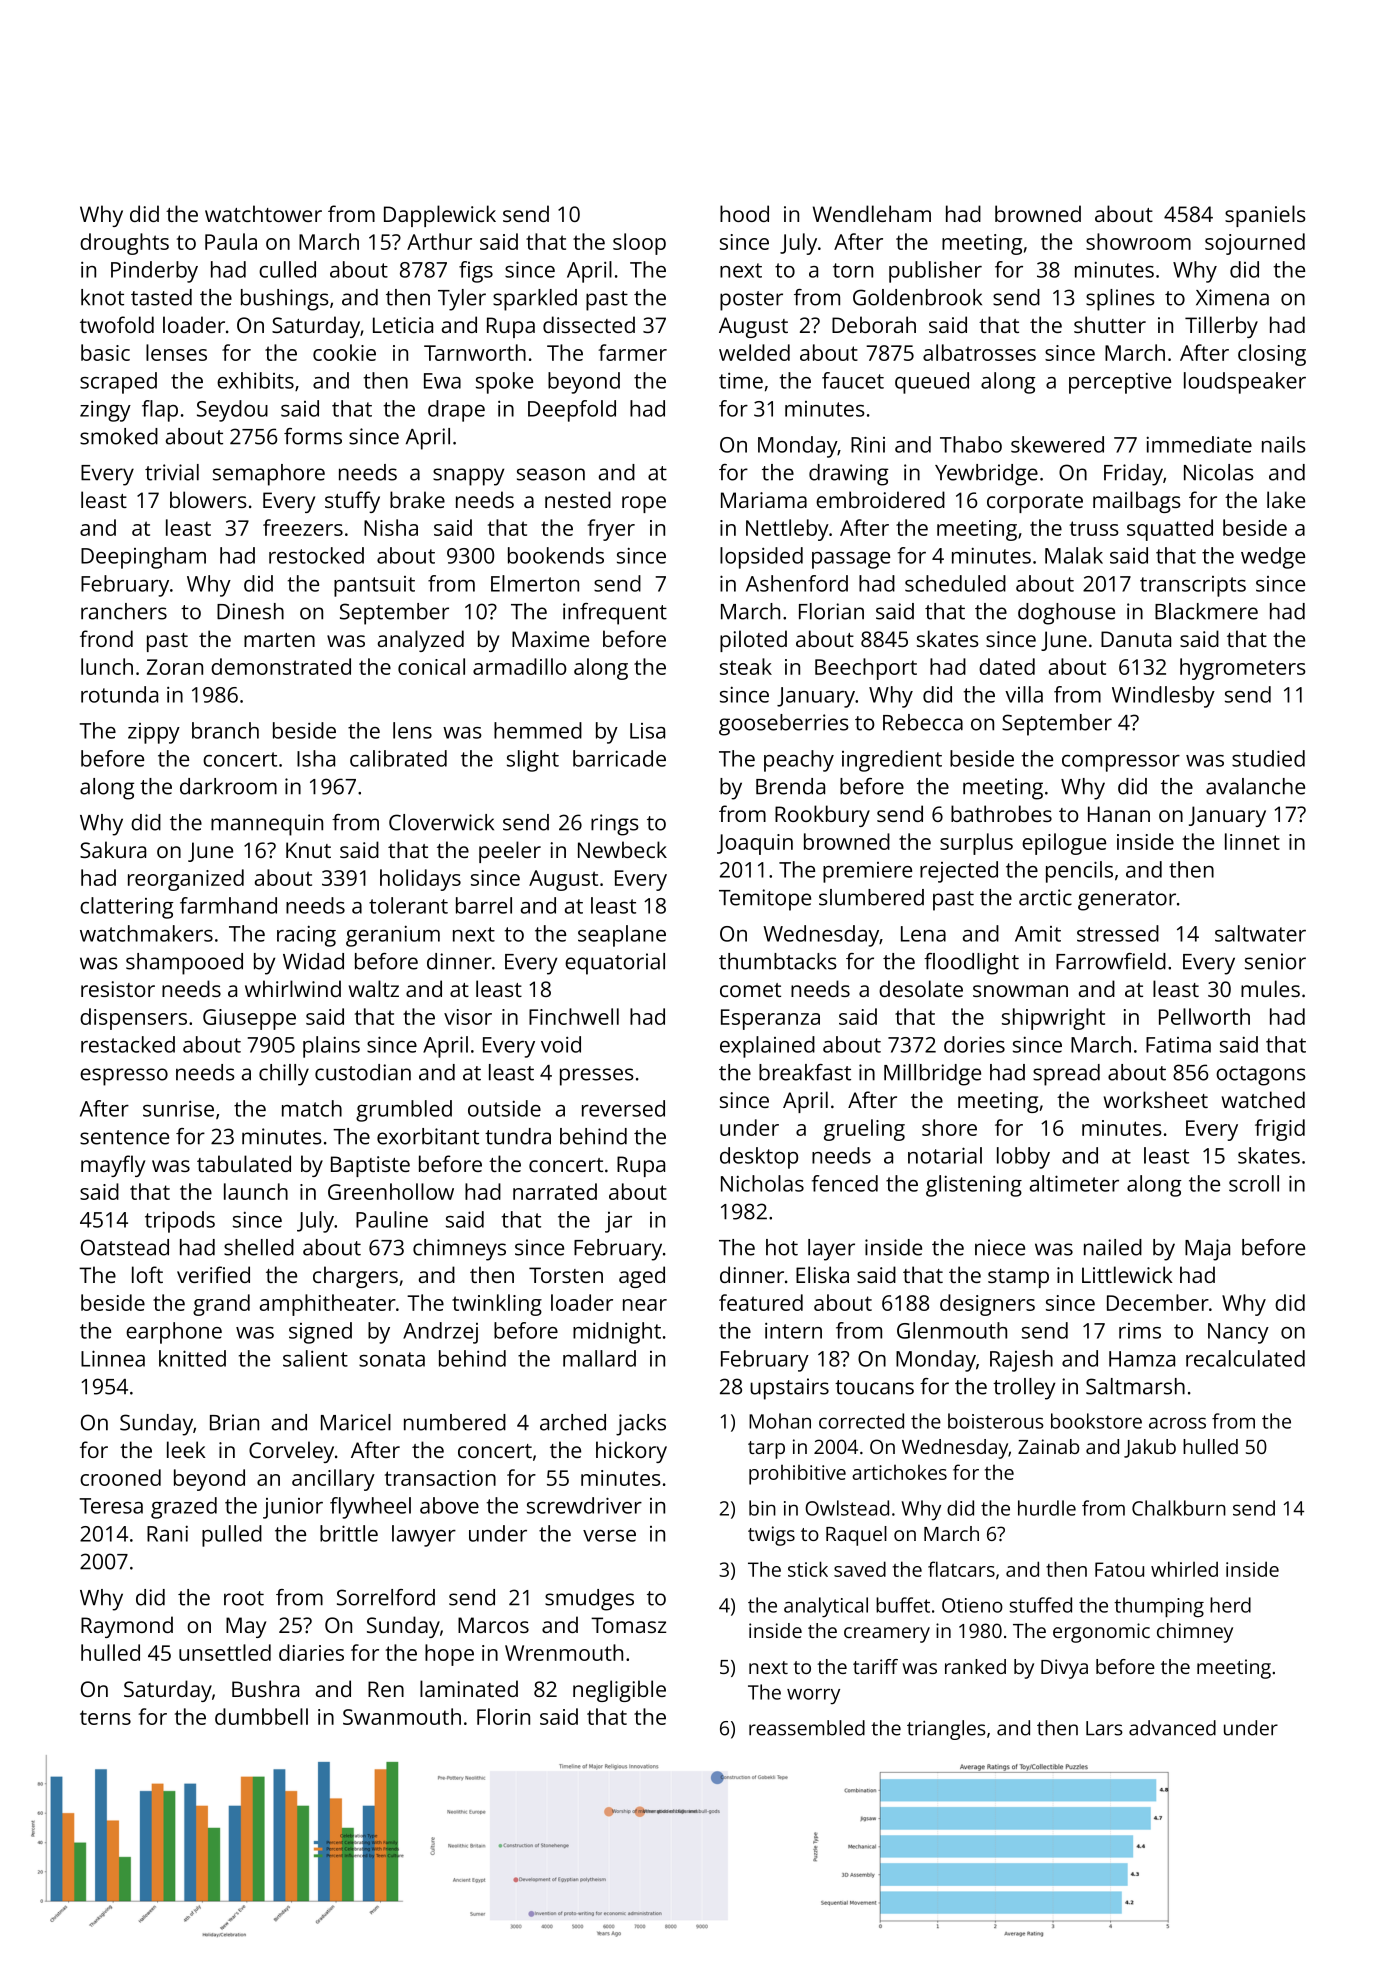 Image resolution: width=1386 pixels, height=1969 pixels. I want to click on lake, so click(1286, 499).
